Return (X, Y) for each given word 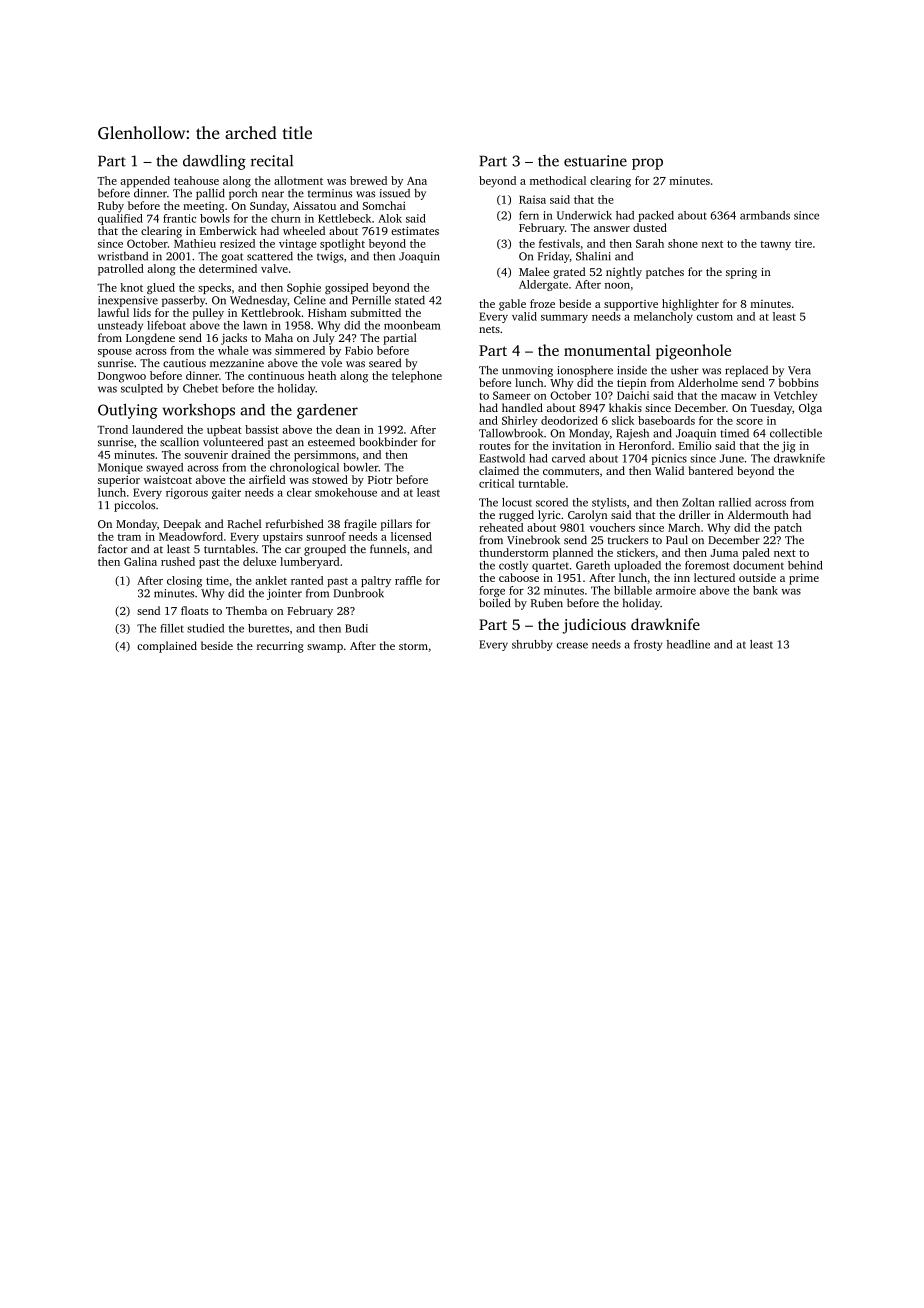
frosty (648, 645)
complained (167, 647)
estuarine (595, 161)
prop (647, 164)
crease (572, 645)
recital (272, 161)
